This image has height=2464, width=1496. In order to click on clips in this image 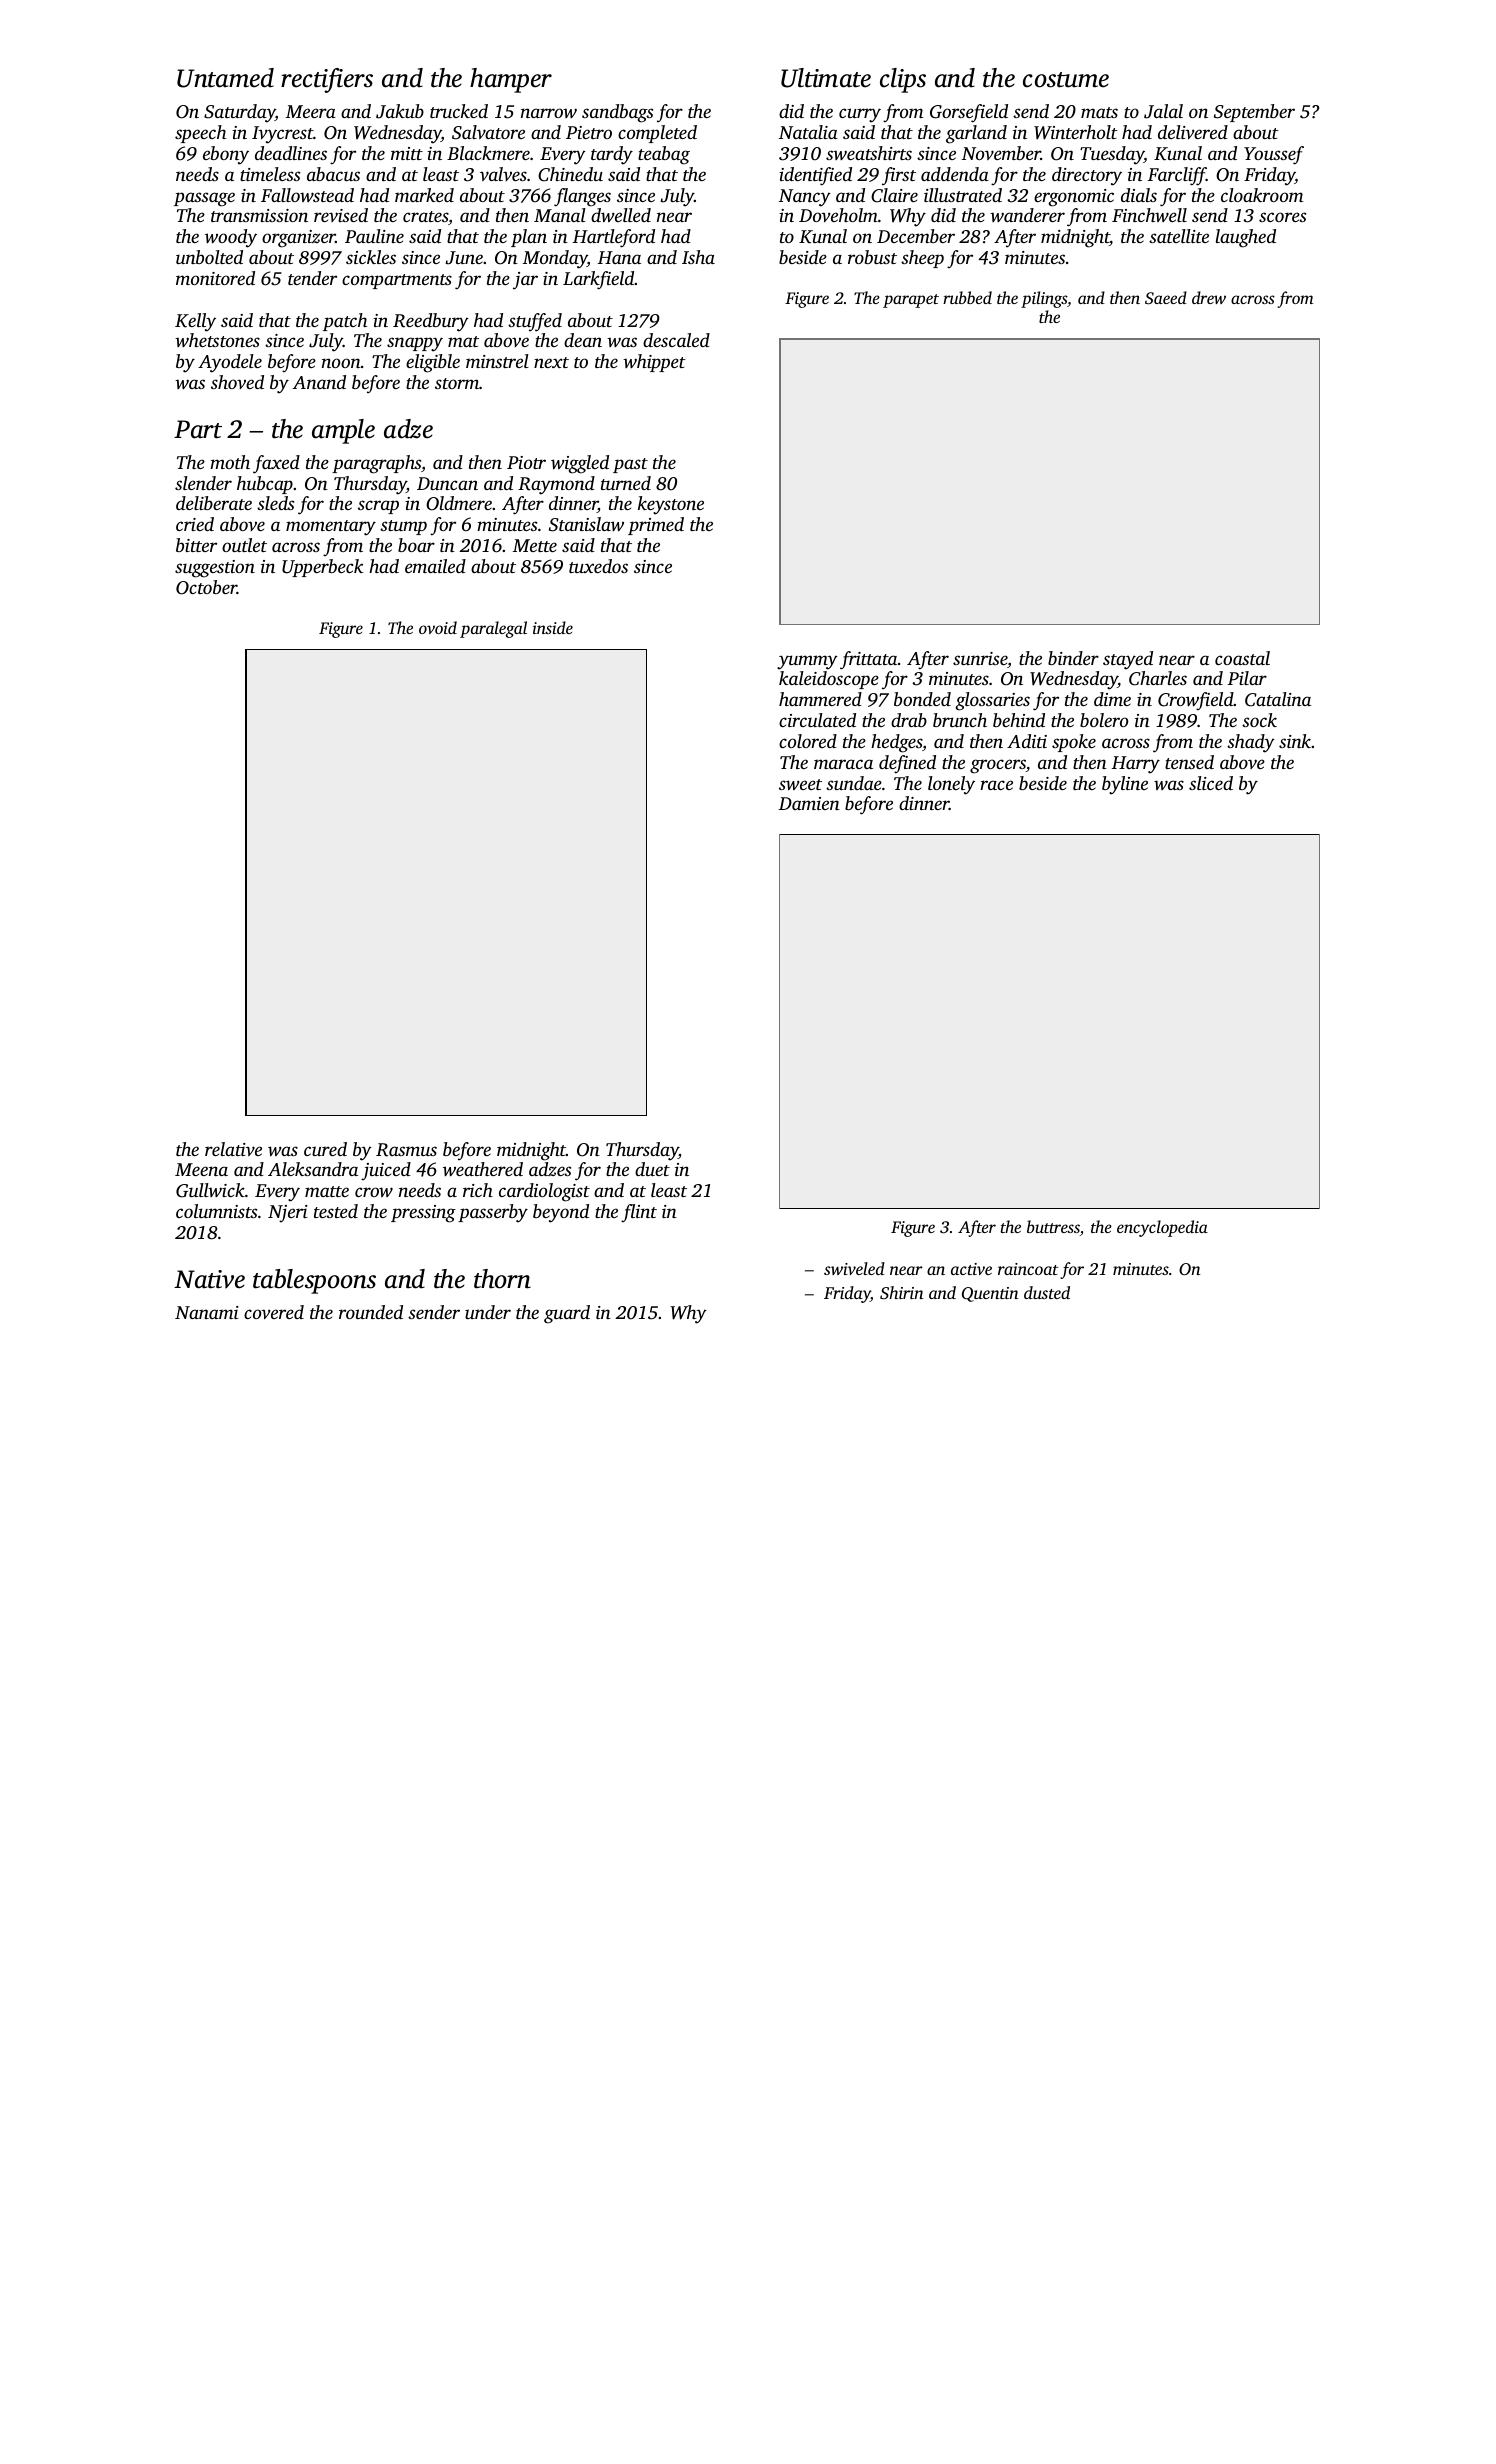, I will do `click(903, 80)`.
